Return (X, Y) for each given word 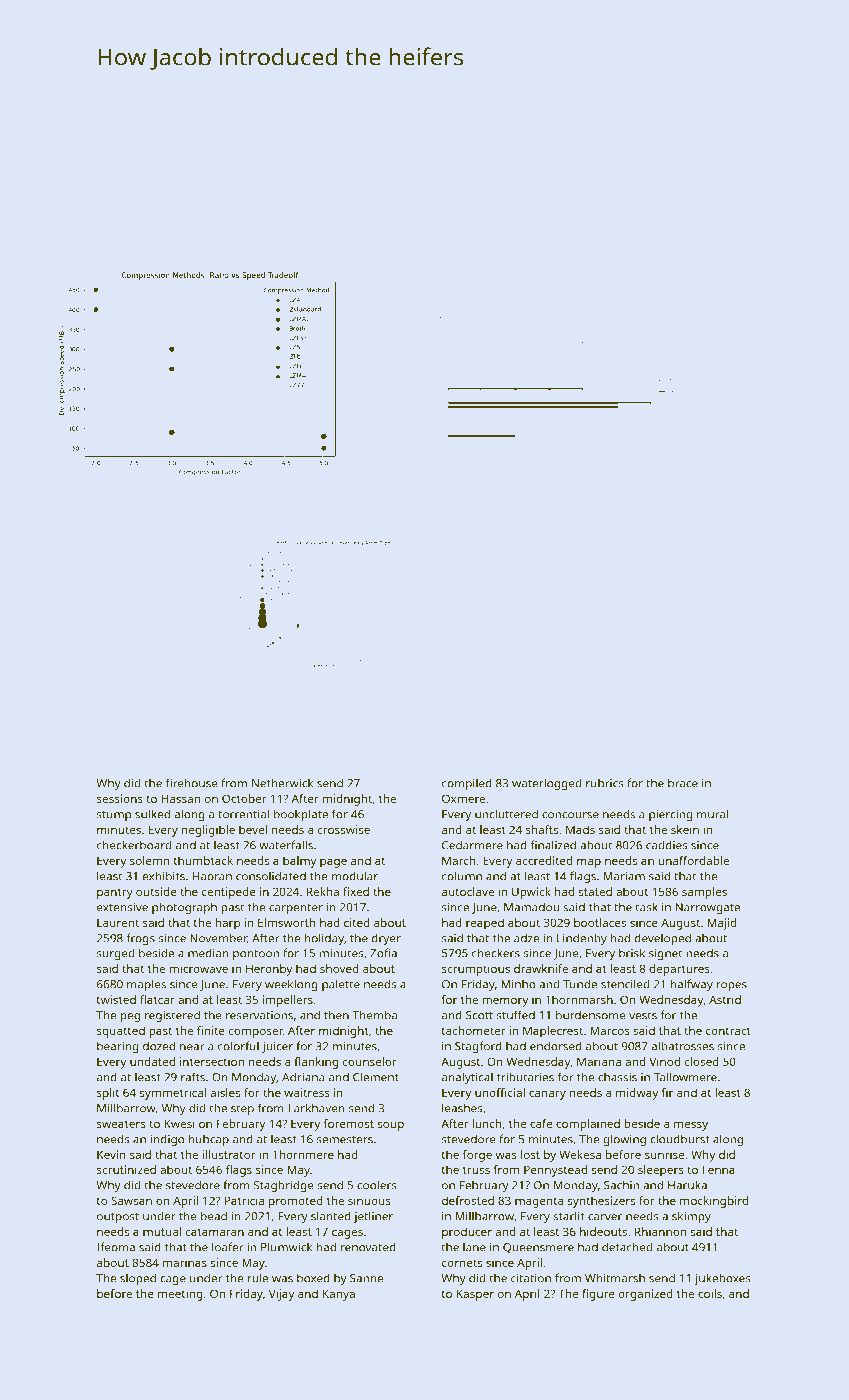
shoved (339, 968)
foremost (349, 1123)
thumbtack (203, 860)
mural (712, 814)
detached (627, 1247)
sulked (152, 814)
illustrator (229, 1154)
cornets (462, 1263)
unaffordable (693, 860)
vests (643, 1016)
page (333, 863)
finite (211, 1030)
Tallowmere (685, 1077)
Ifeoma (116, 1247)
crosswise (344, 829)
